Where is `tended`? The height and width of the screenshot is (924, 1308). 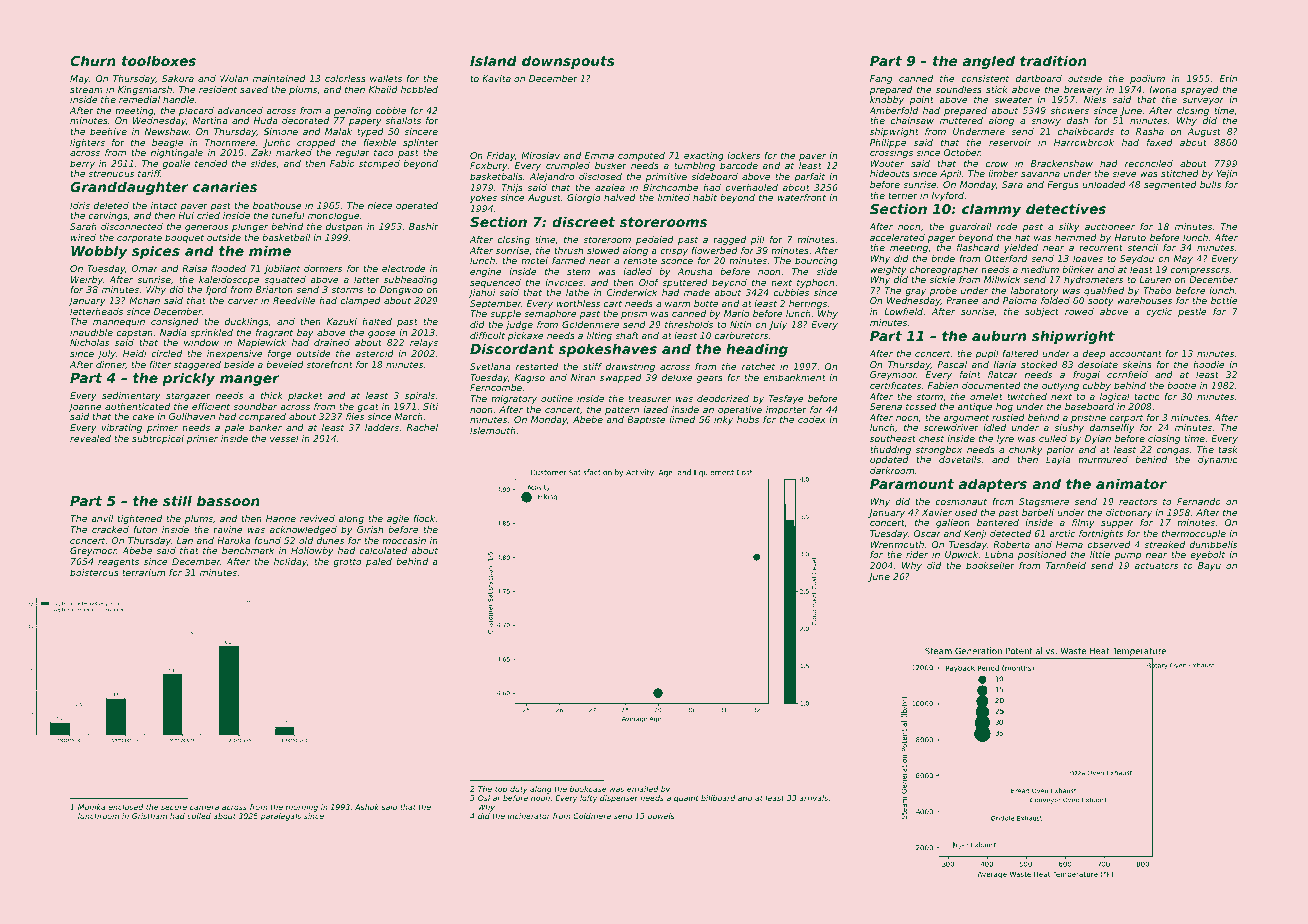
tended is located at coordinates (211, 163).
